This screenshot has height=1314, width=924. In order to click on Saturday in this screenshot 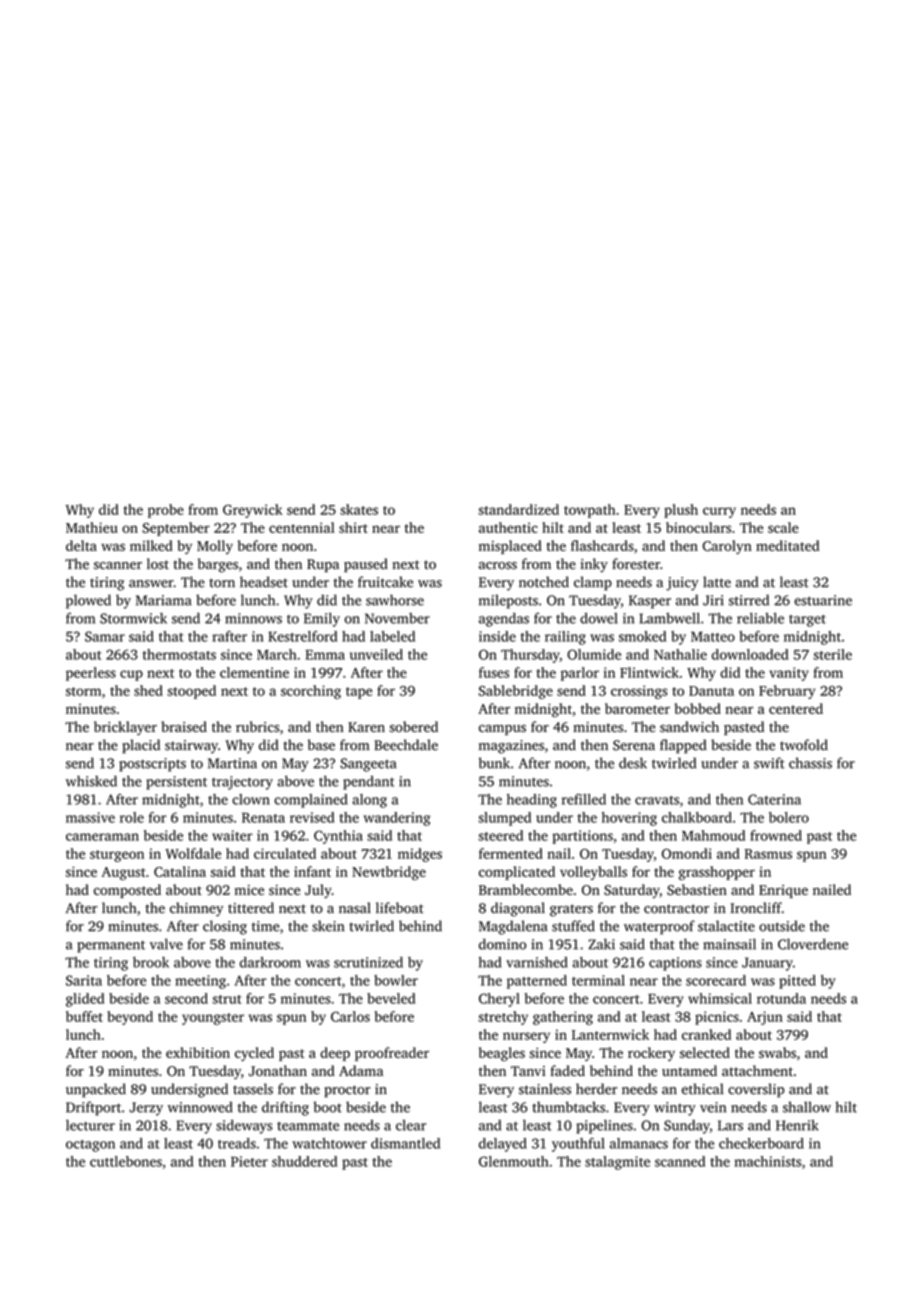, I will do `click(632, 891)`.
